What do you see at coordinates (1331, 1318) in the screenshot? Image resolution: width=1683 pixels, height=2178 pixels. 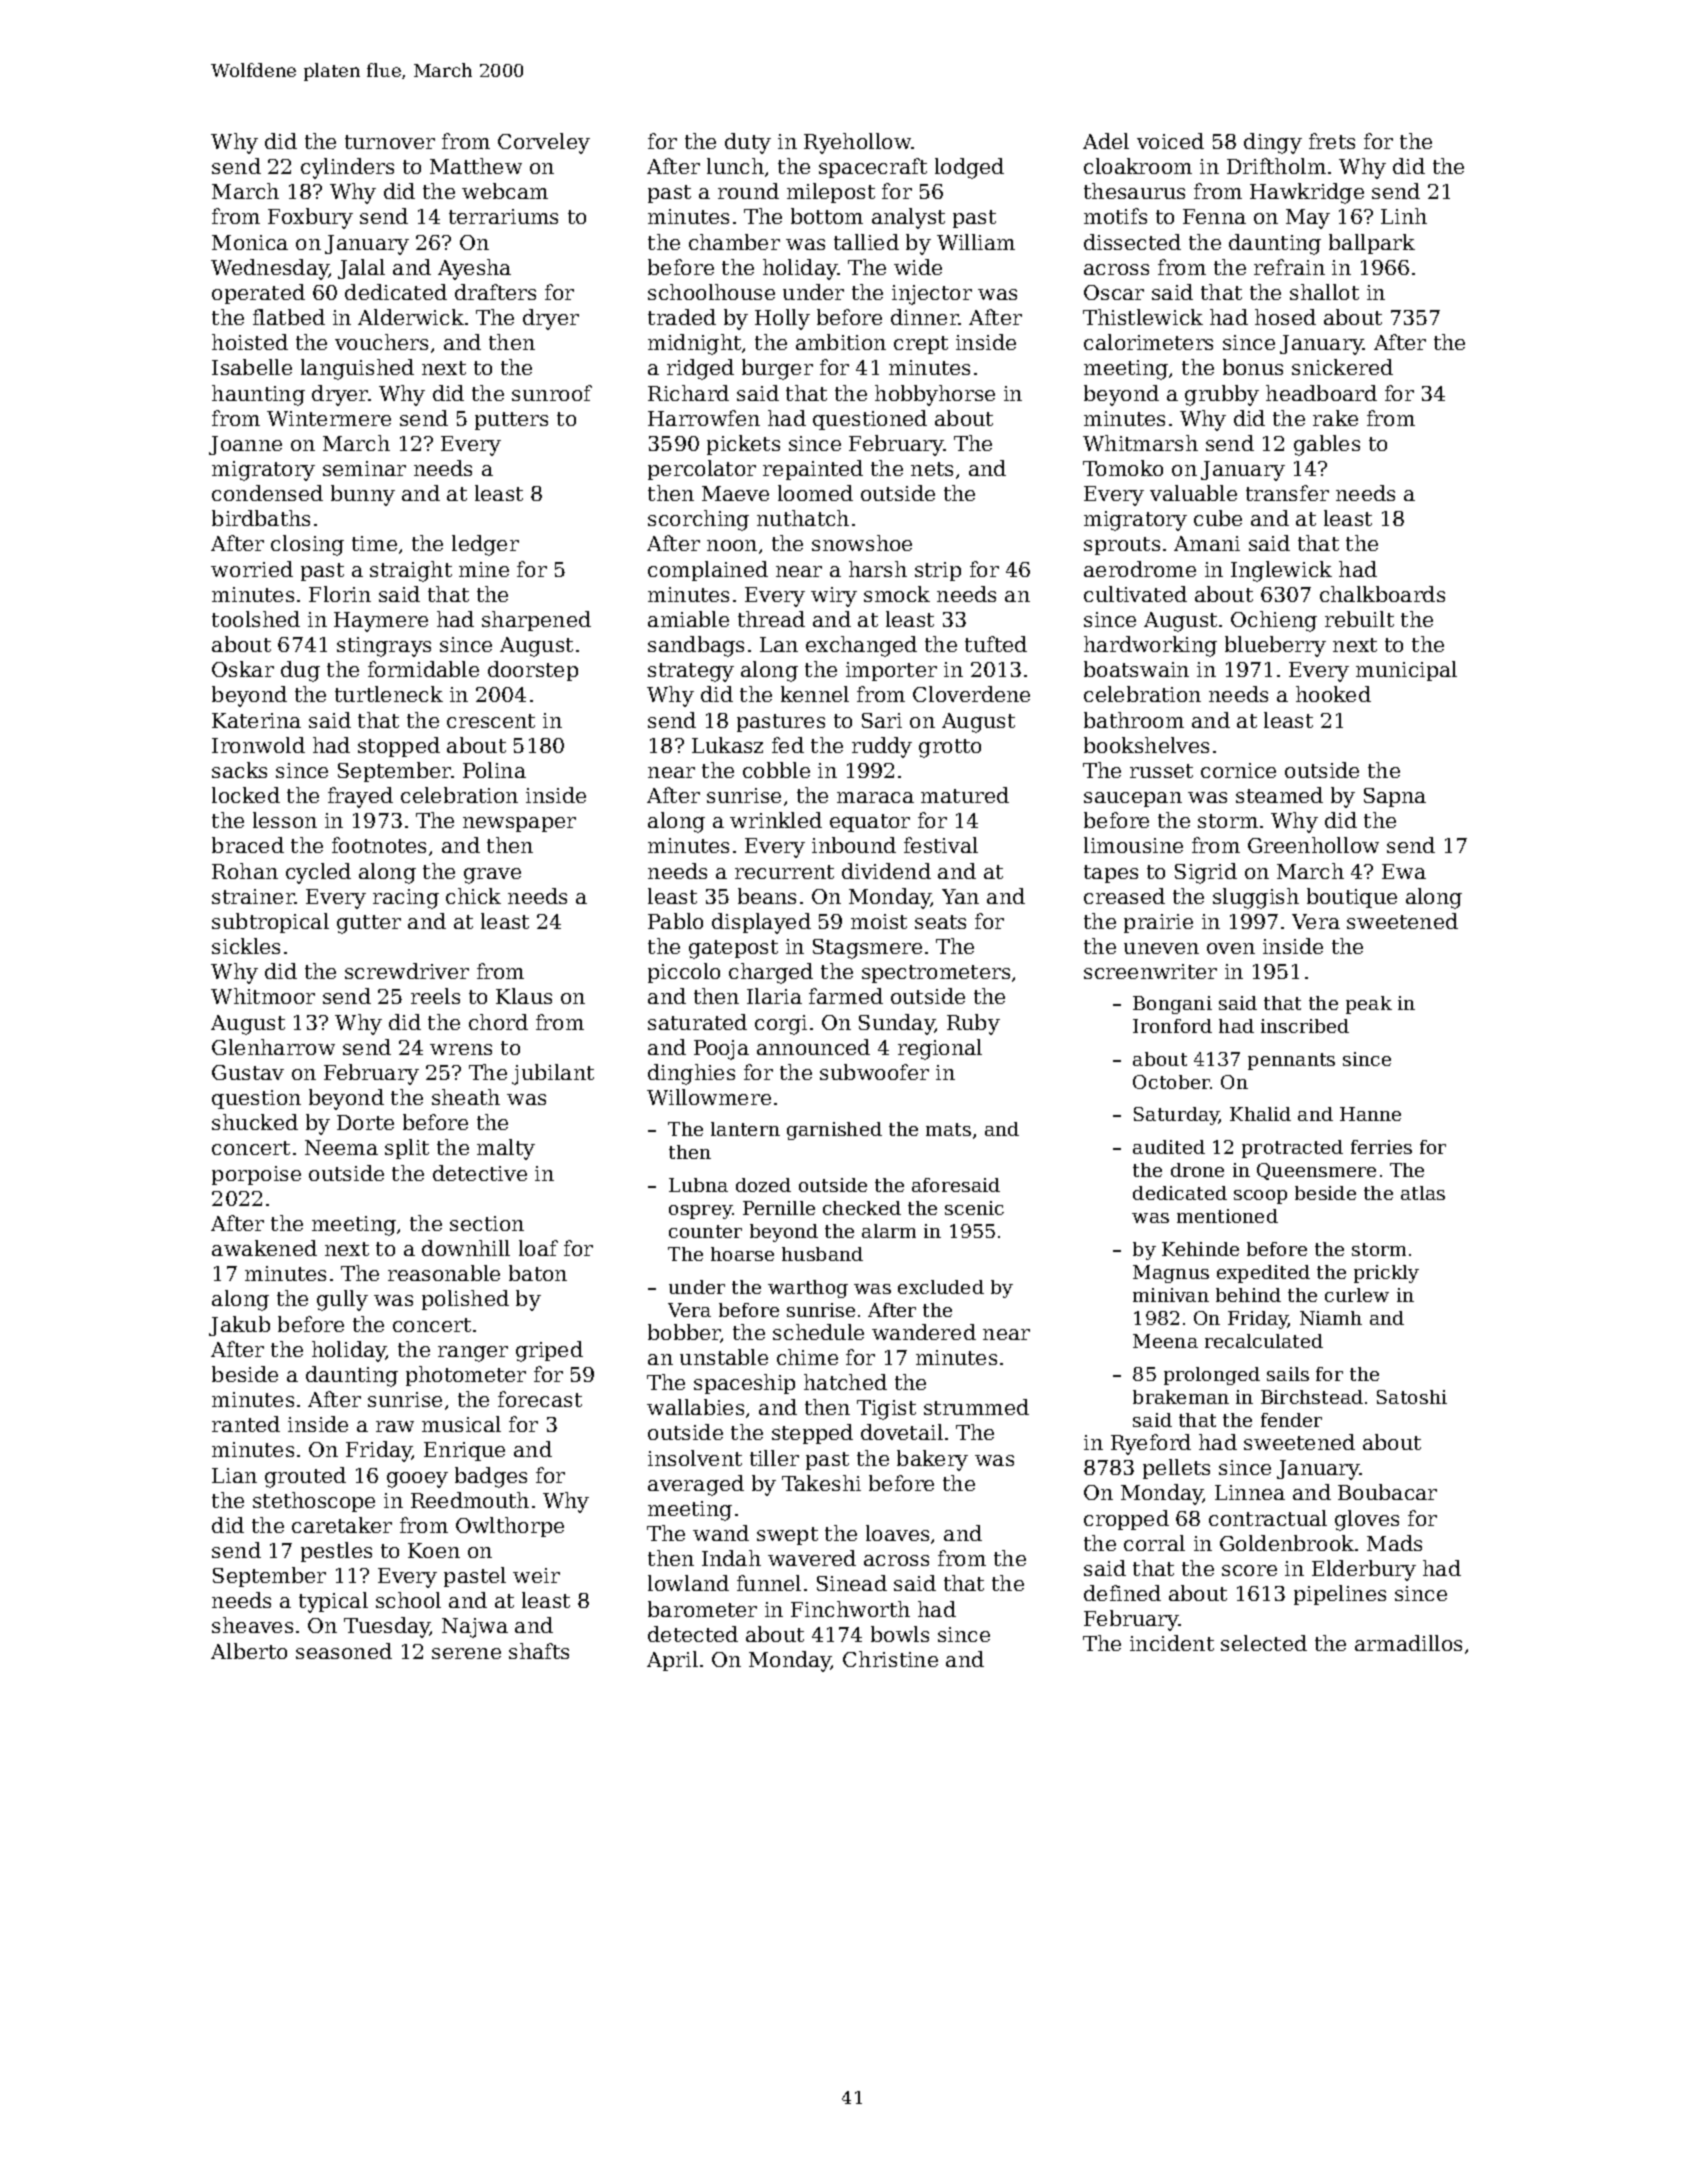 I see `Niamh` at bounding box center [1331, 1318].
